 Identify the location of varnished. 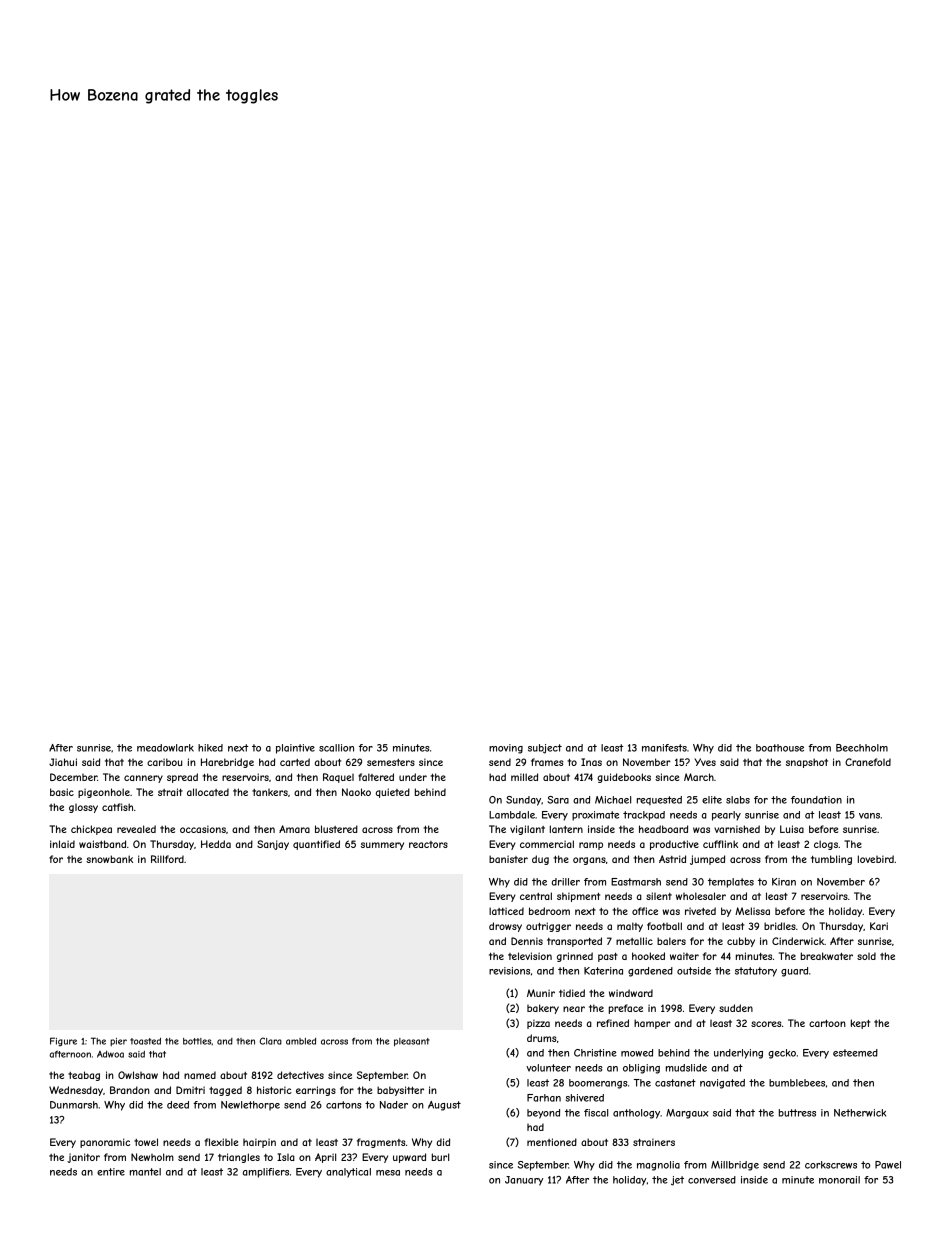
(737, 829).
